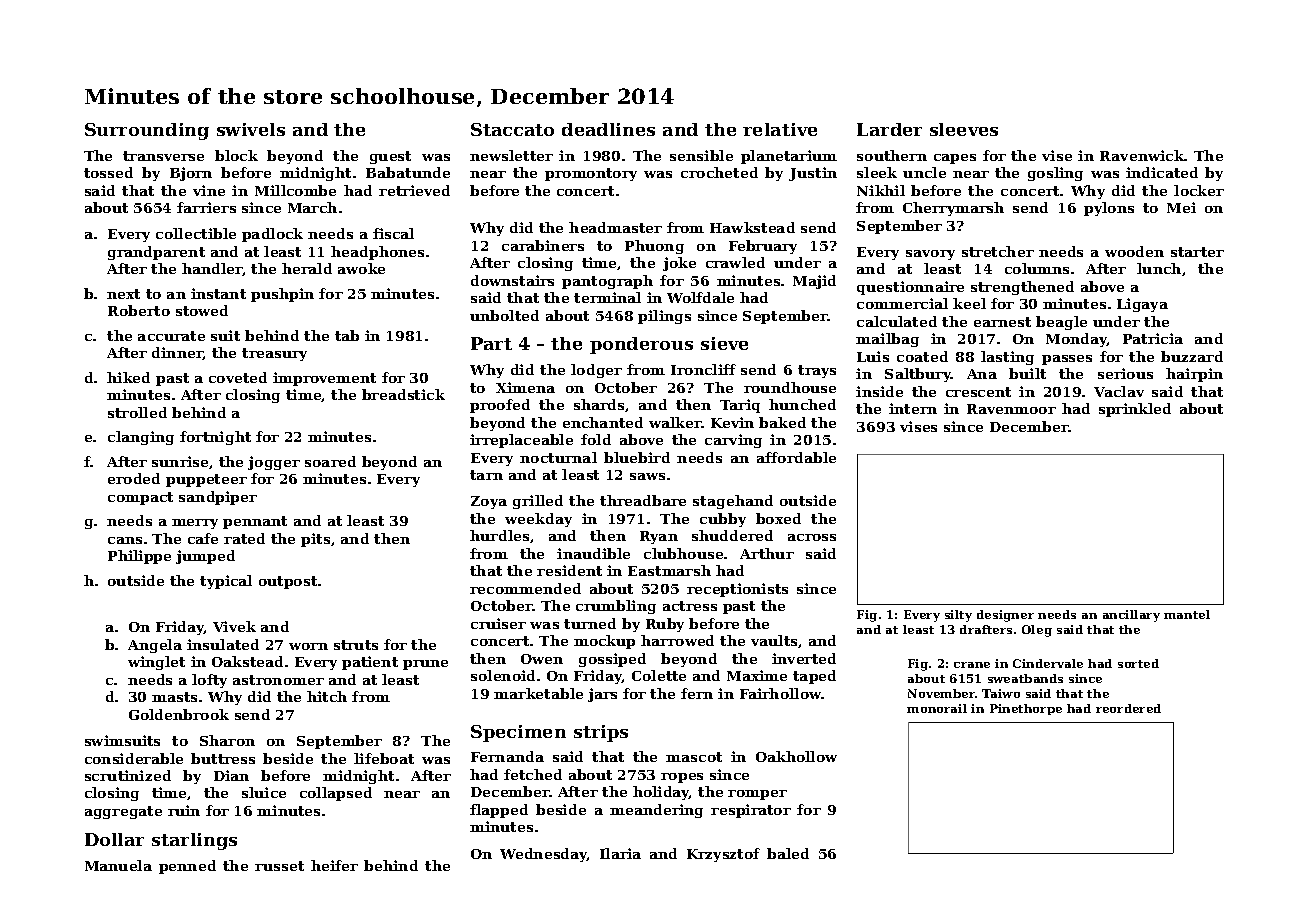  What do you see at coordinates (125, 540) in the screenshot?
I see `cans` at bounding box center [125, 540].
